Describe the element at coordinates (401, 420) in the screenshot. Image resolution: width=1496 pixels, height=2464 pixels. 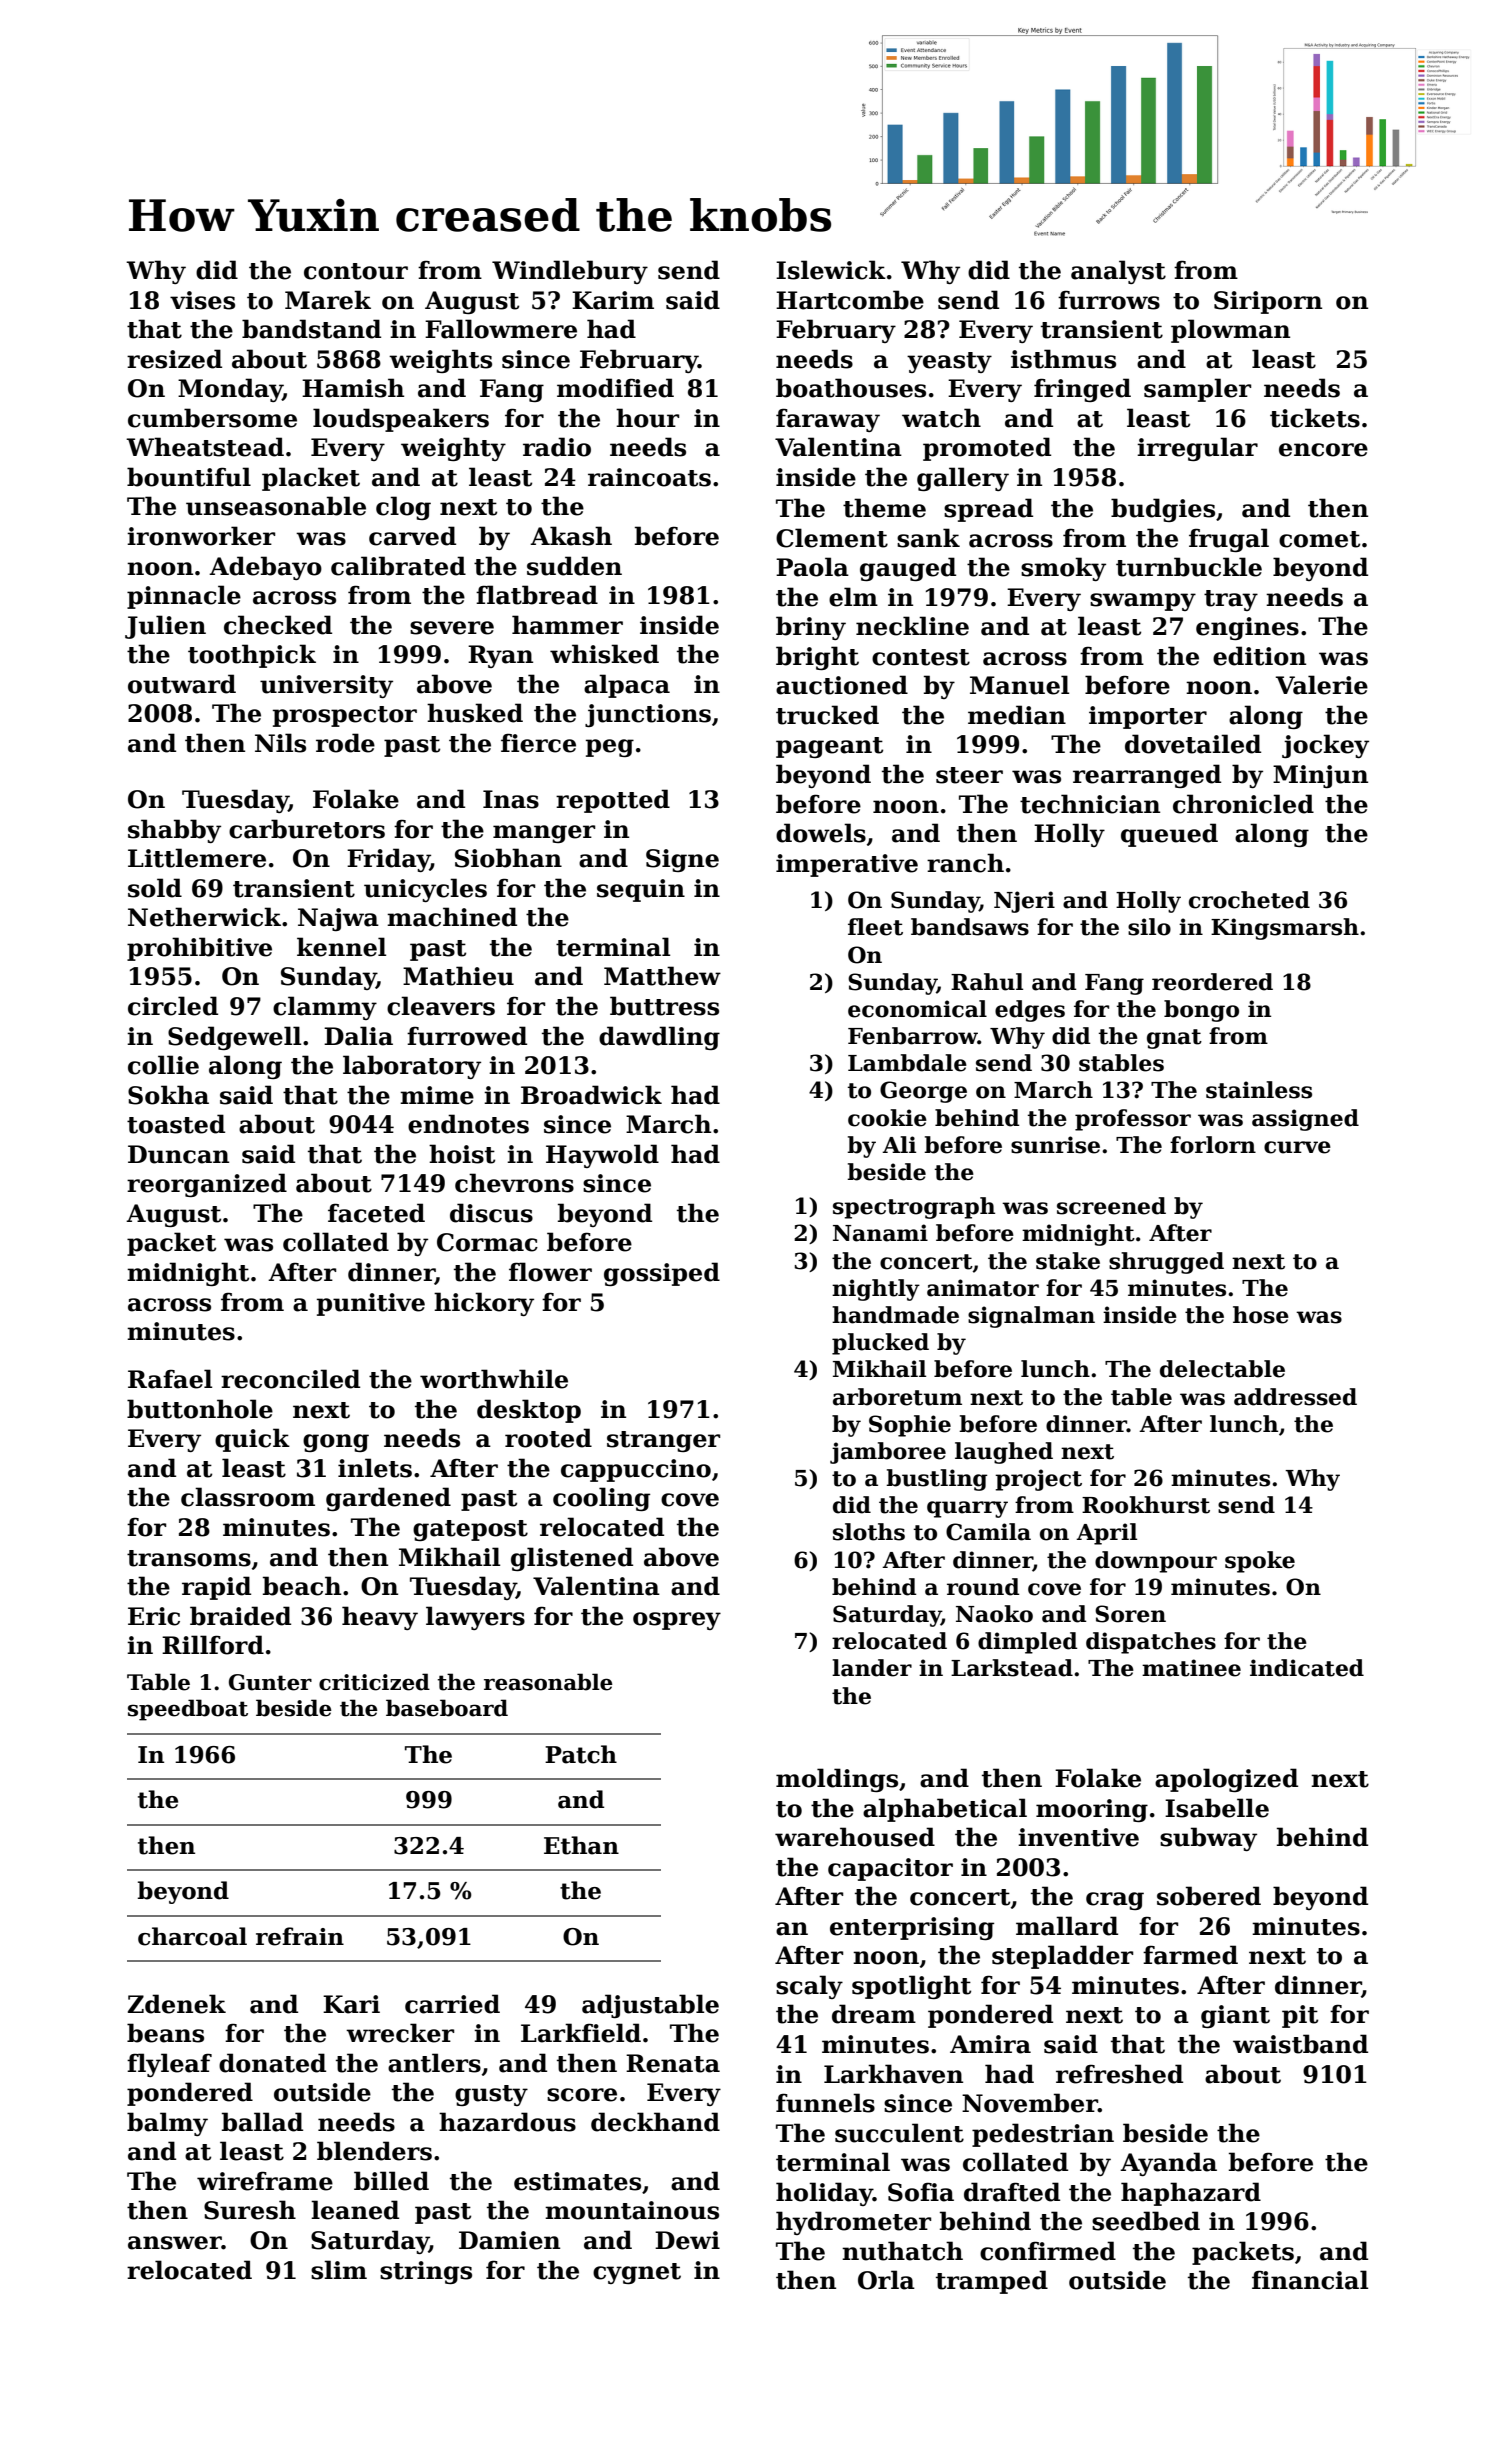
I see `loudspeakers` at that location.
